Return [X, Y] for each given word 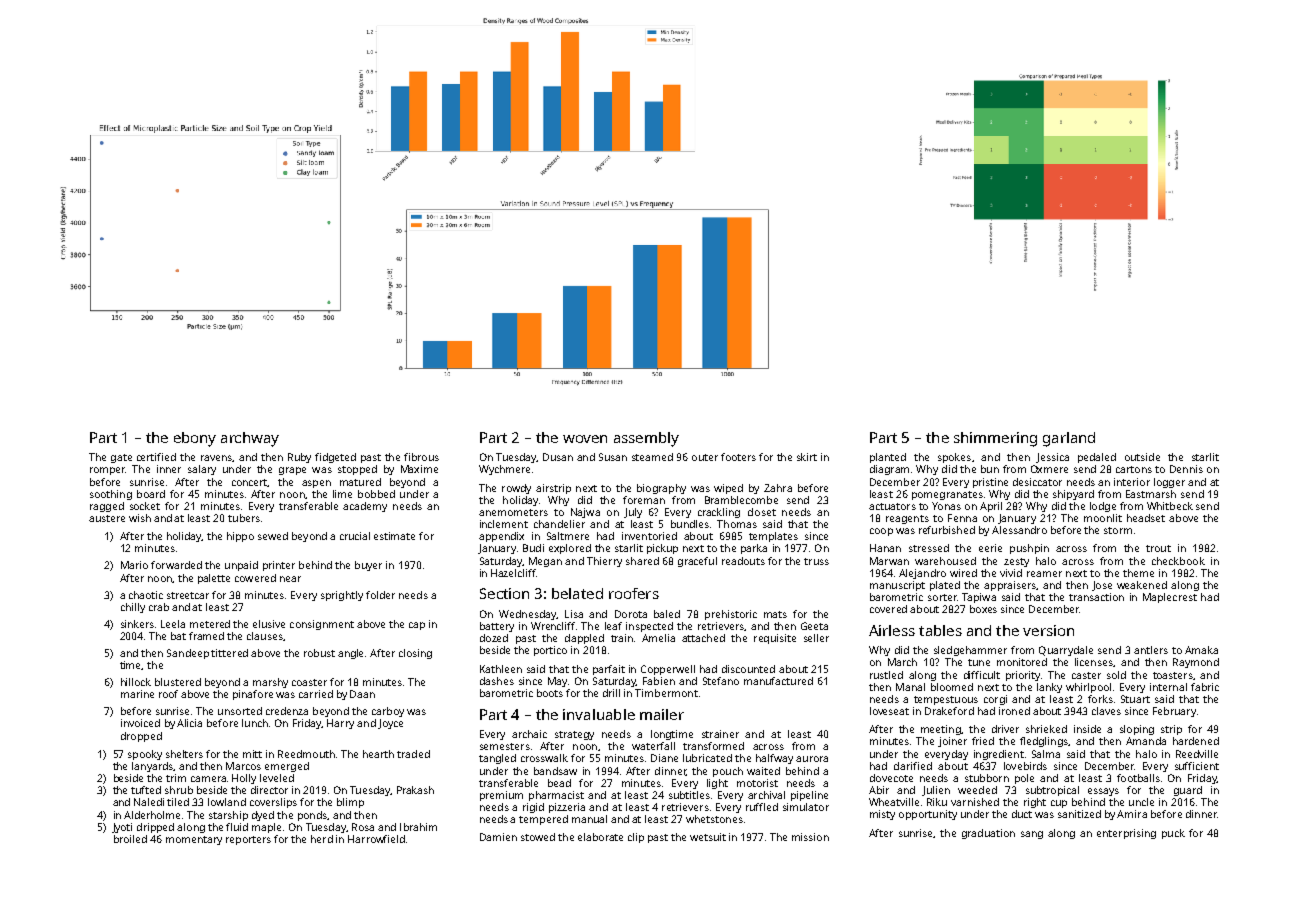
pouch [728, 772]
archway [250, 439]
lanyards [152, 767]
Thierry [604, 562]
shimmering [995, 439]
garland [1069, 439]
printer [279, 566]
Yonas [946, 506]
